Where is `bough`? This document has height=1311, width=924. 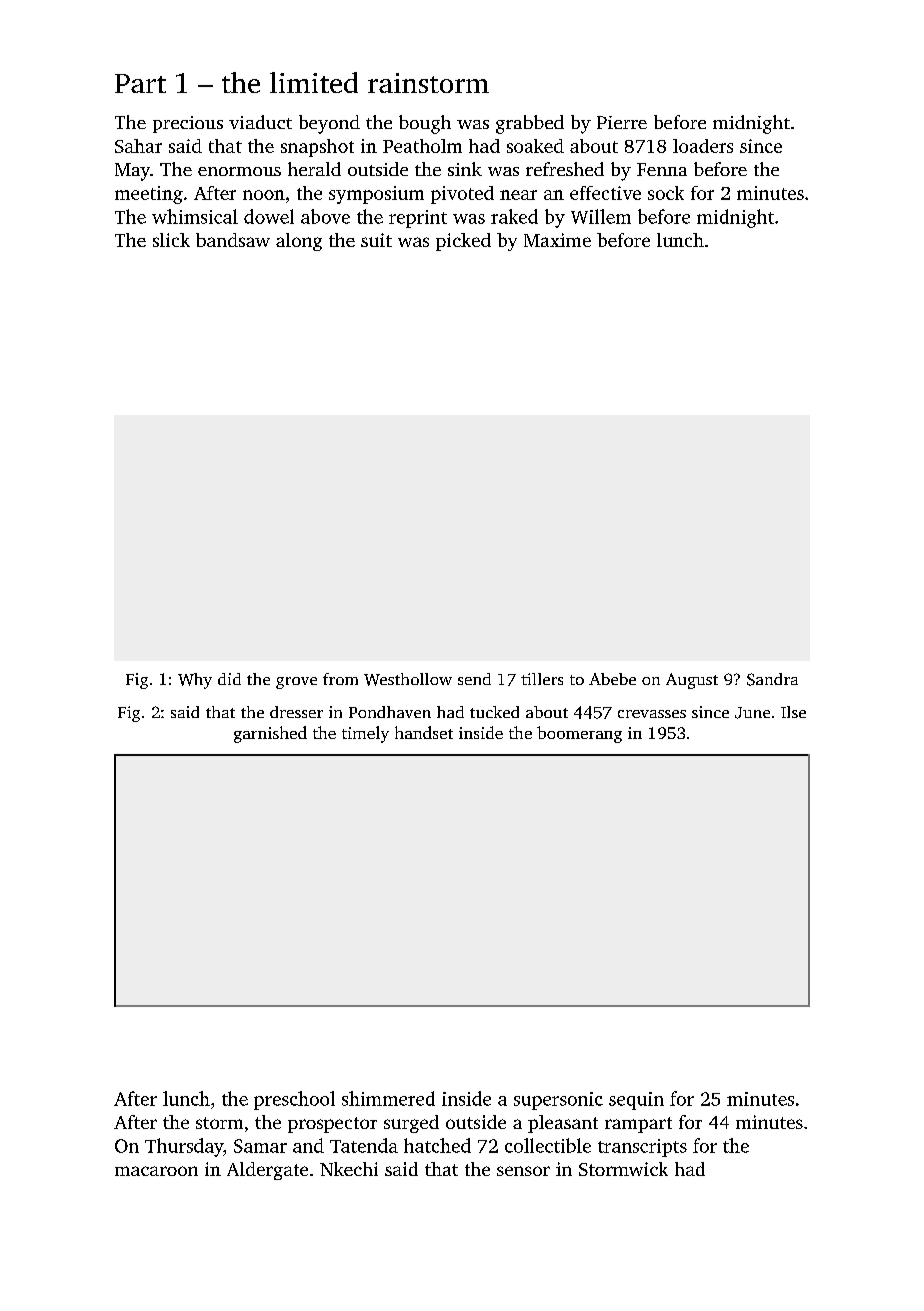
bough is located at coordinates (425, 124).
